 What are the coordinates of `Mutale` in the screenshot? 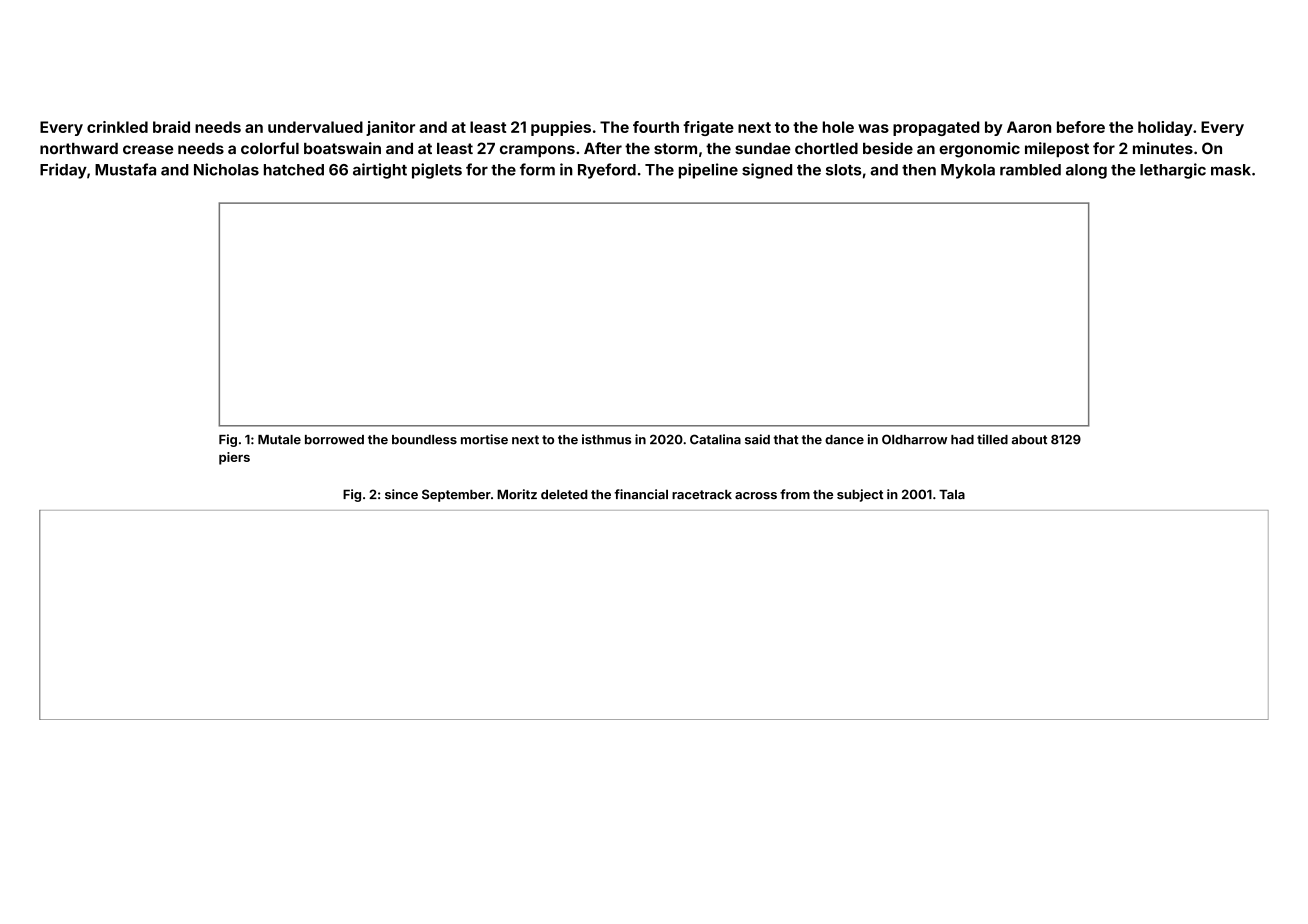 It's located at (279, 440).
